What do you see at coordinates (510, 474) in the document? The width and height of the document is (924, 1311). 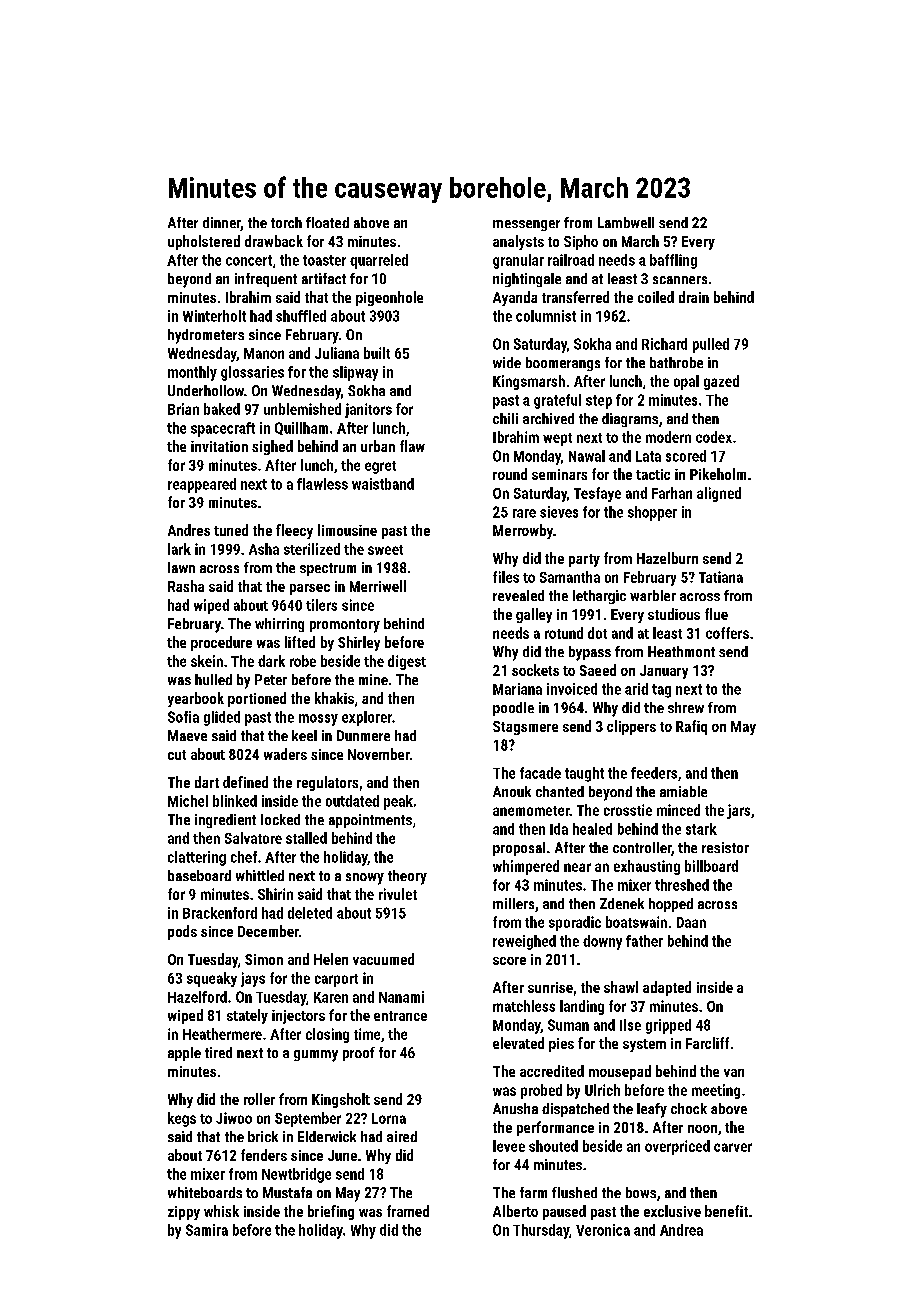 I see `round` at bounding box center [510, 474].
